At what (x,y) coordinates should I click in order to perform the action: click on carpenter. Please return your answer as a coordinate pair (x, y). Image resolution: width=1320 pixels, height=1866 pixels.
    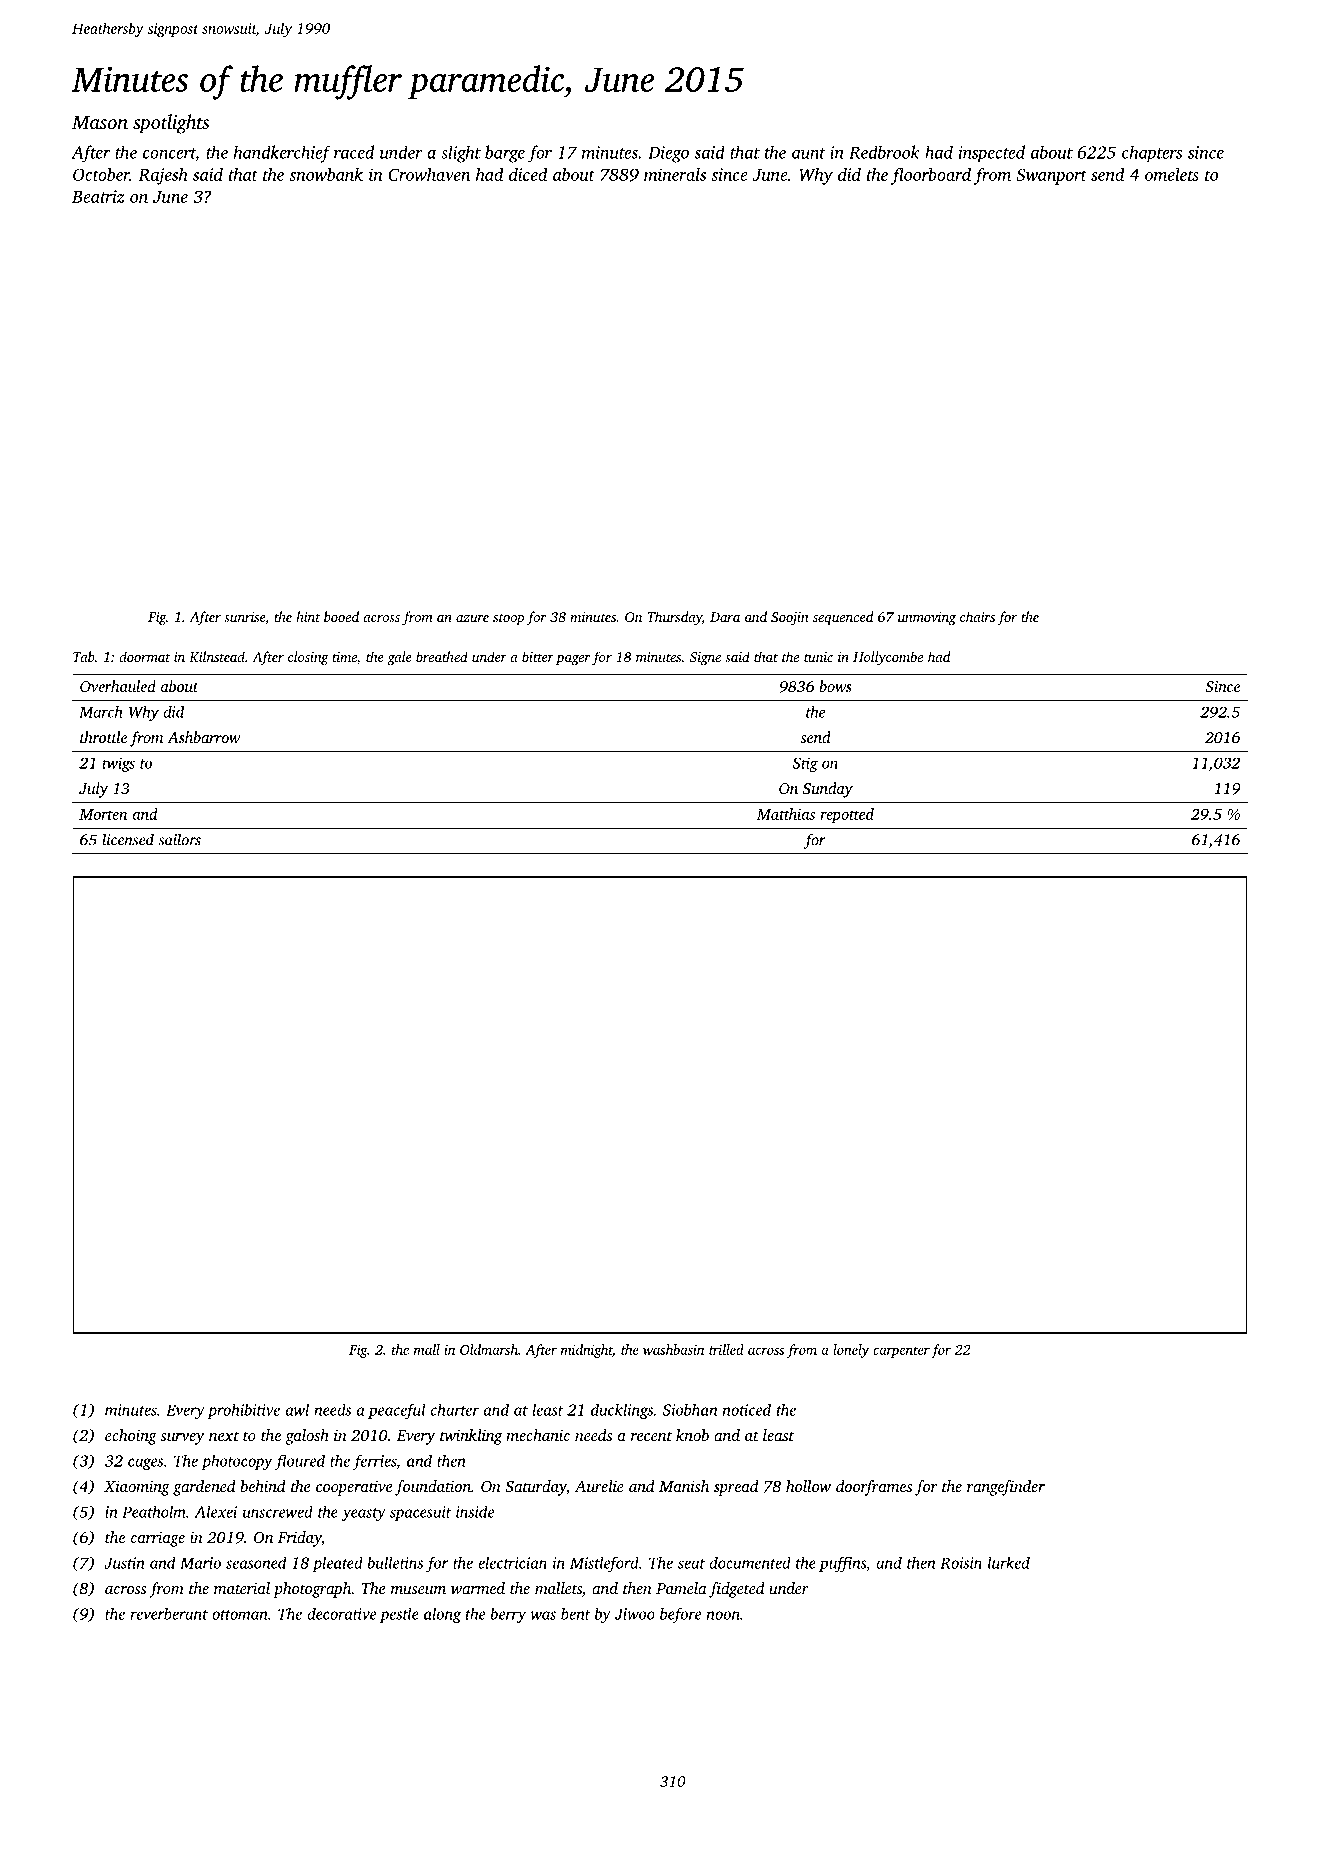
    Looking at the image, I should click on (901, 1352).
